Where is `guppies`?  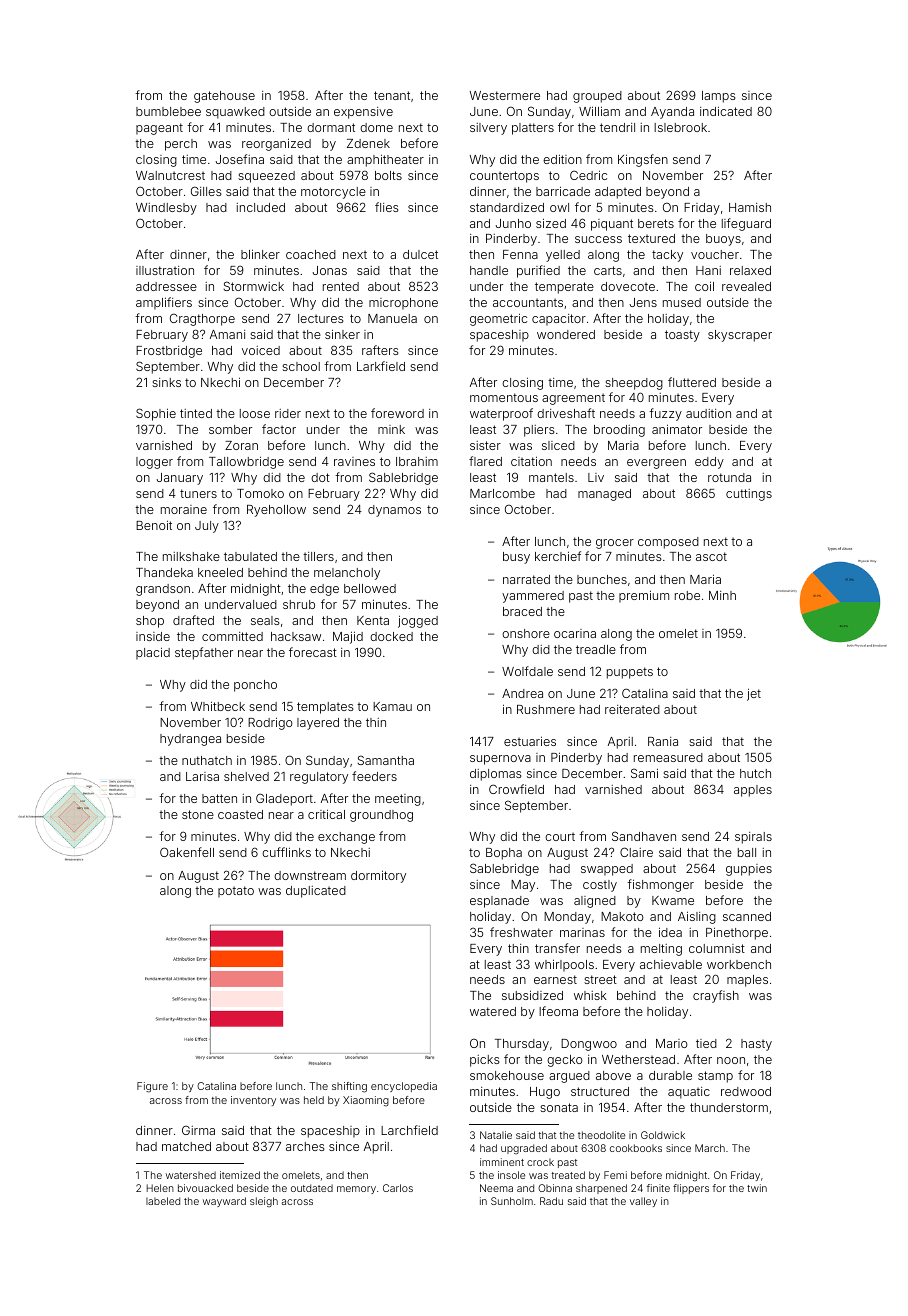
guppies is located at coordinates (749, 870).
